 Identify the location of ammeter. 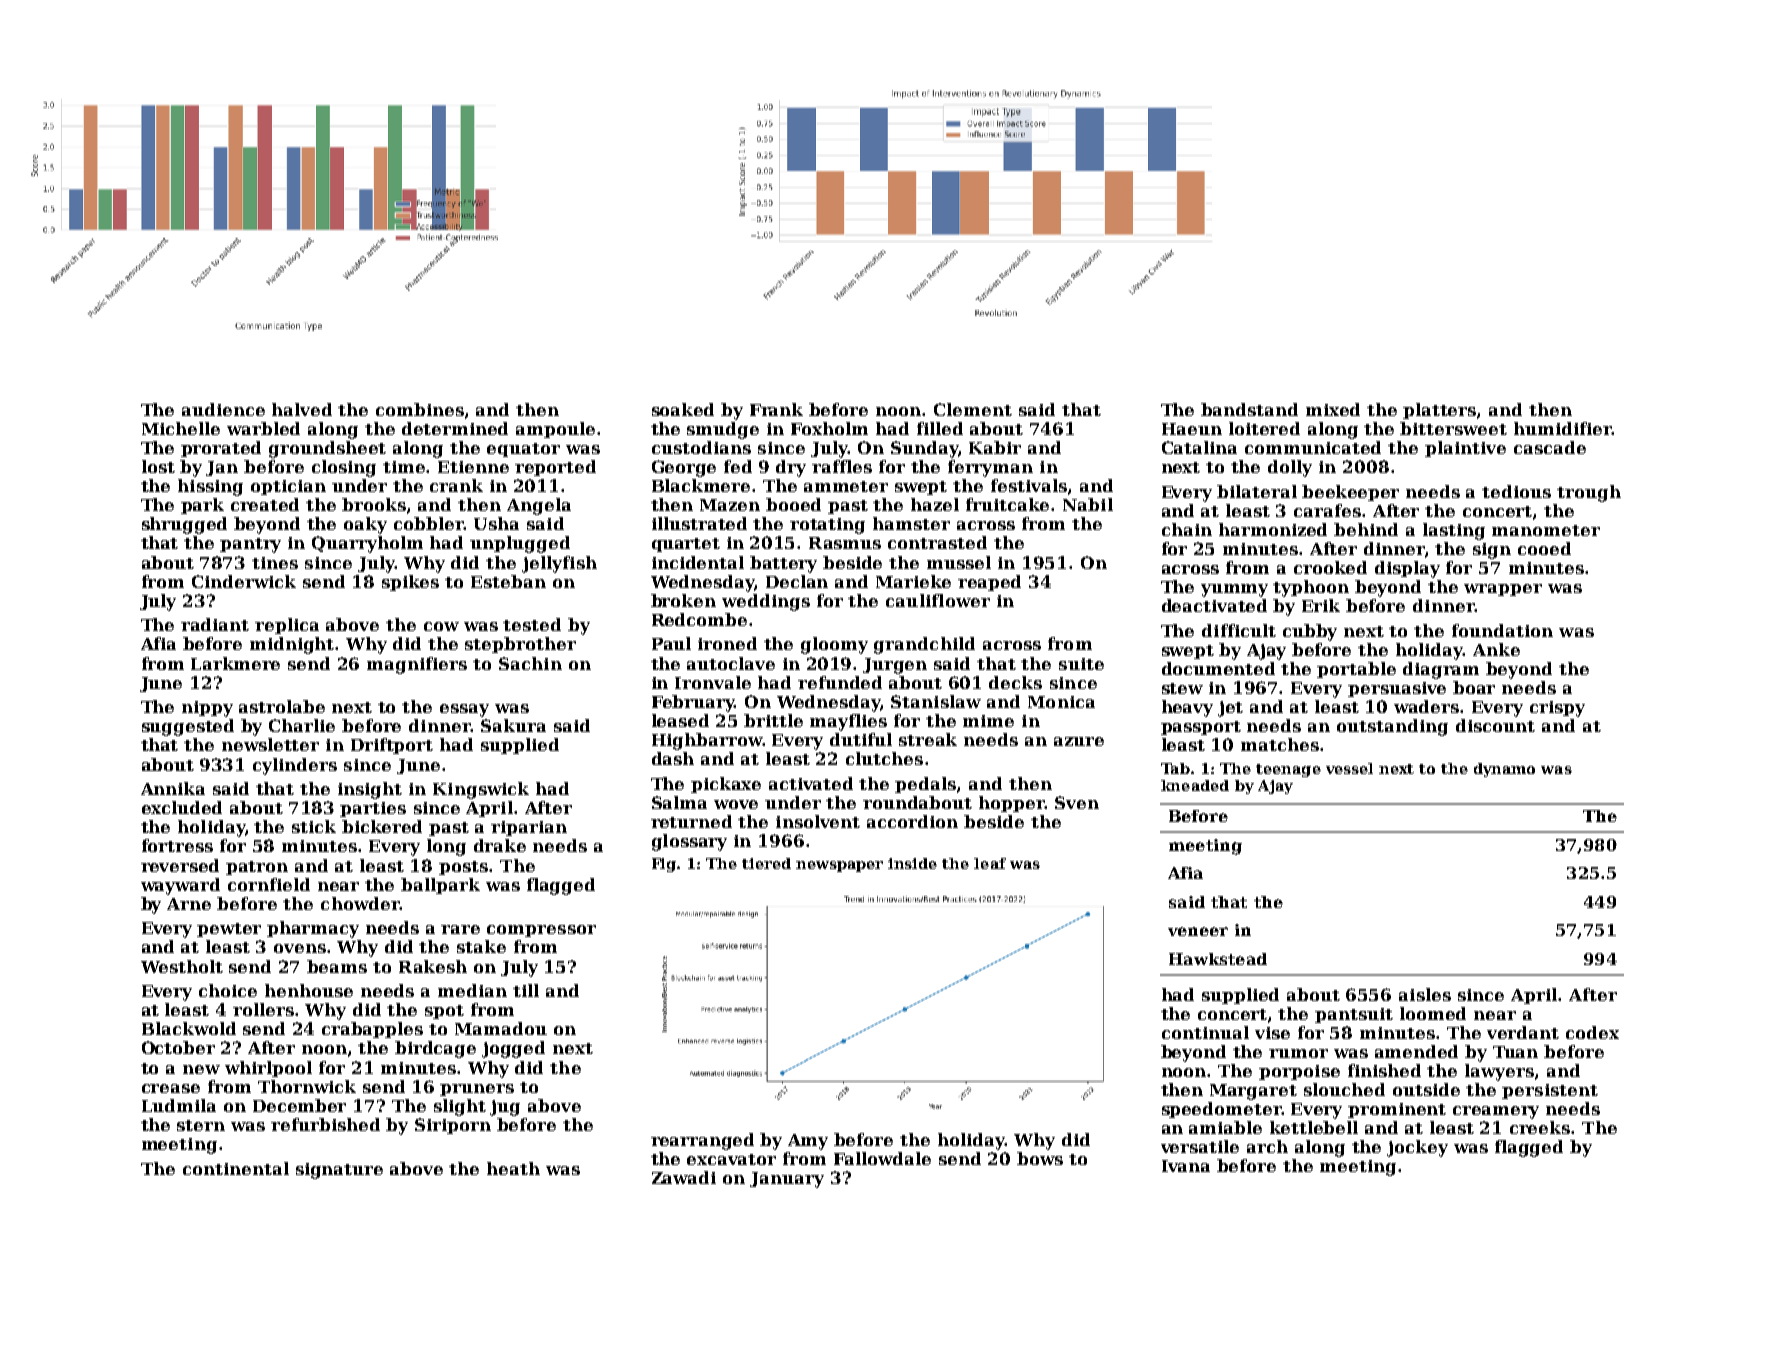
(846, 486).
